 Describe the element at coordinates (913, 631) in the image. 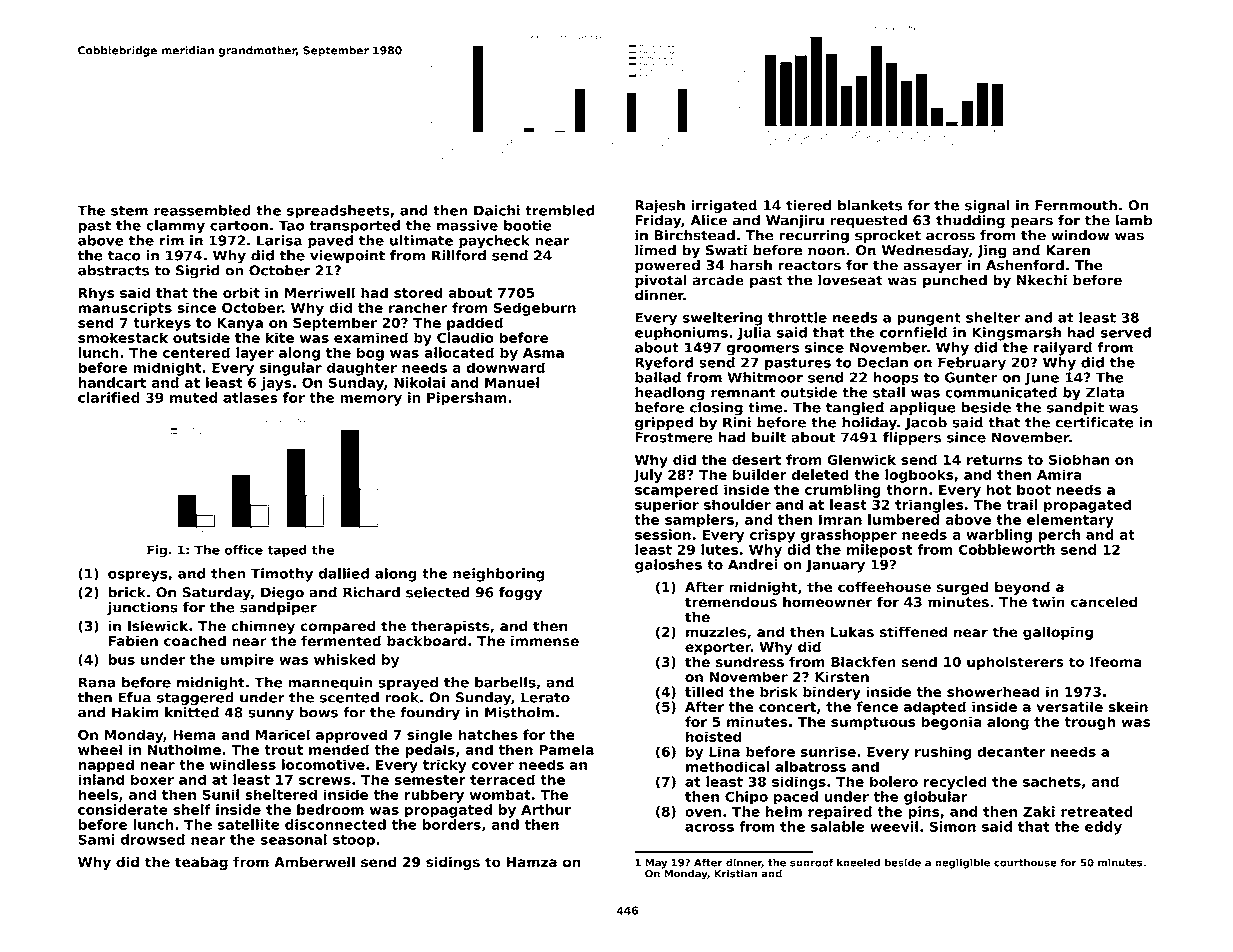

I see `stiffened` at that location.
